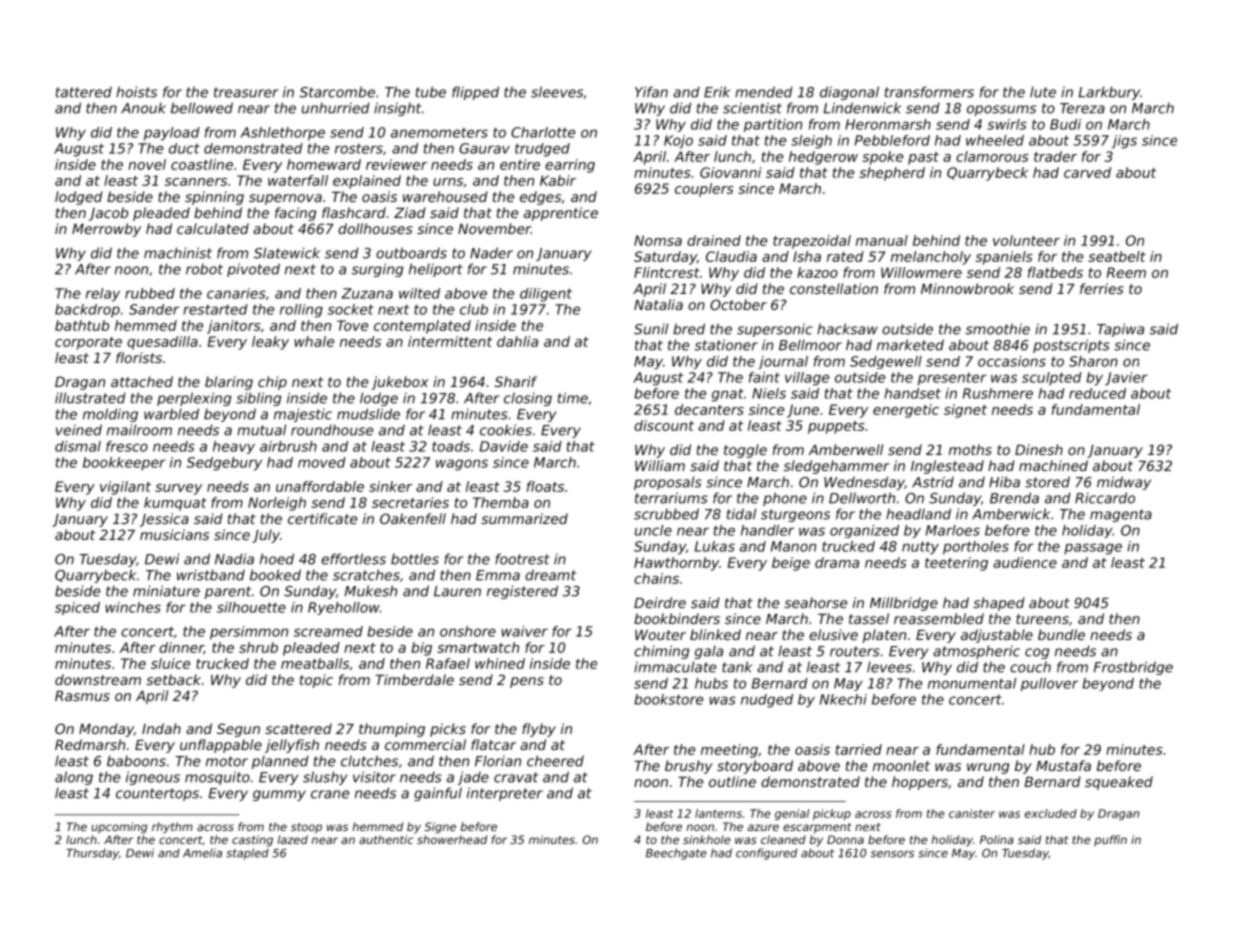 This screenshot has height=952, width=1233. I want to click on Larkbury, so click(1109, 93).
